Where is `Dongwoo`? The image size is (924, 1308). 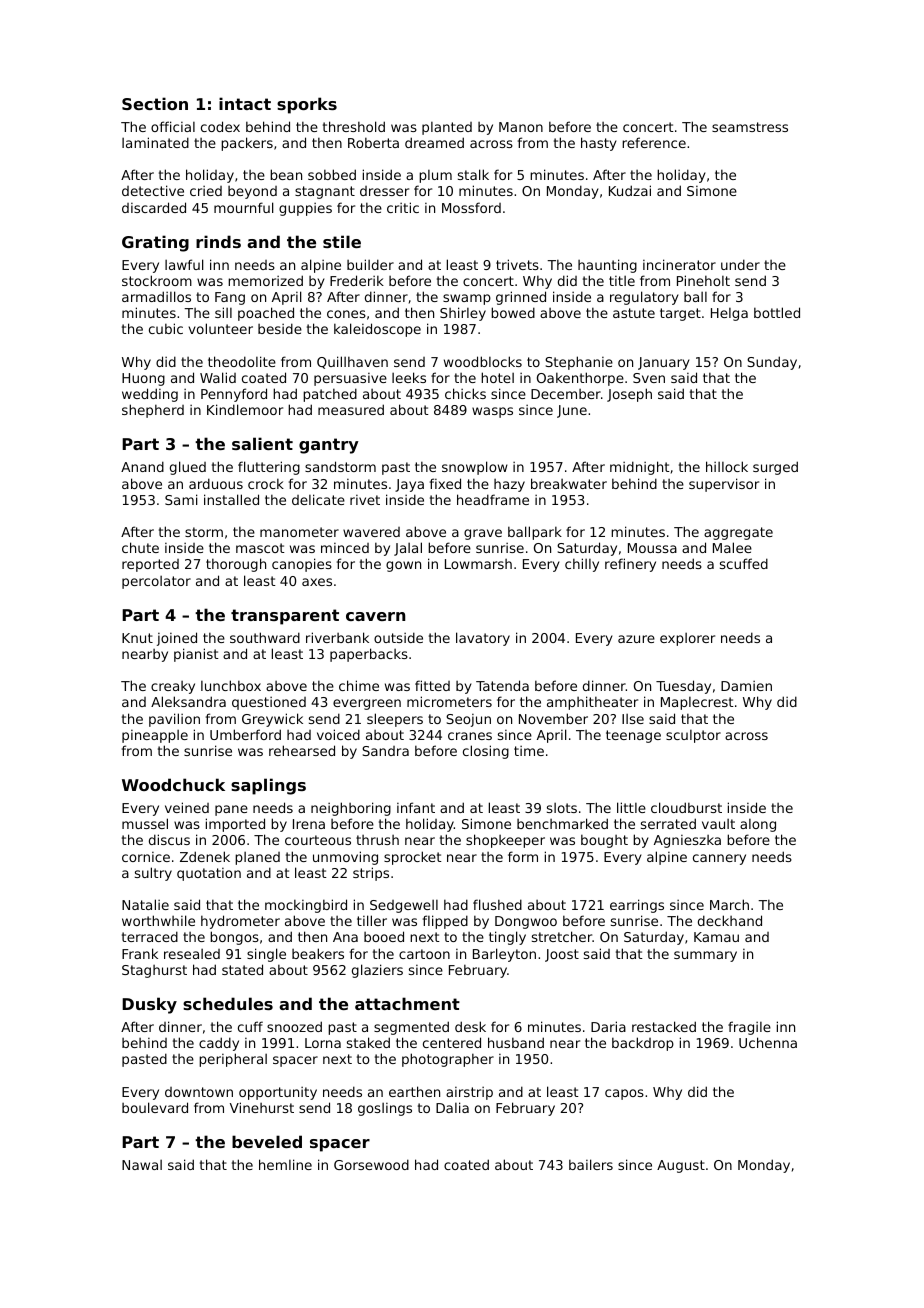 Dongwoo is located at coordinates (526, 922).
